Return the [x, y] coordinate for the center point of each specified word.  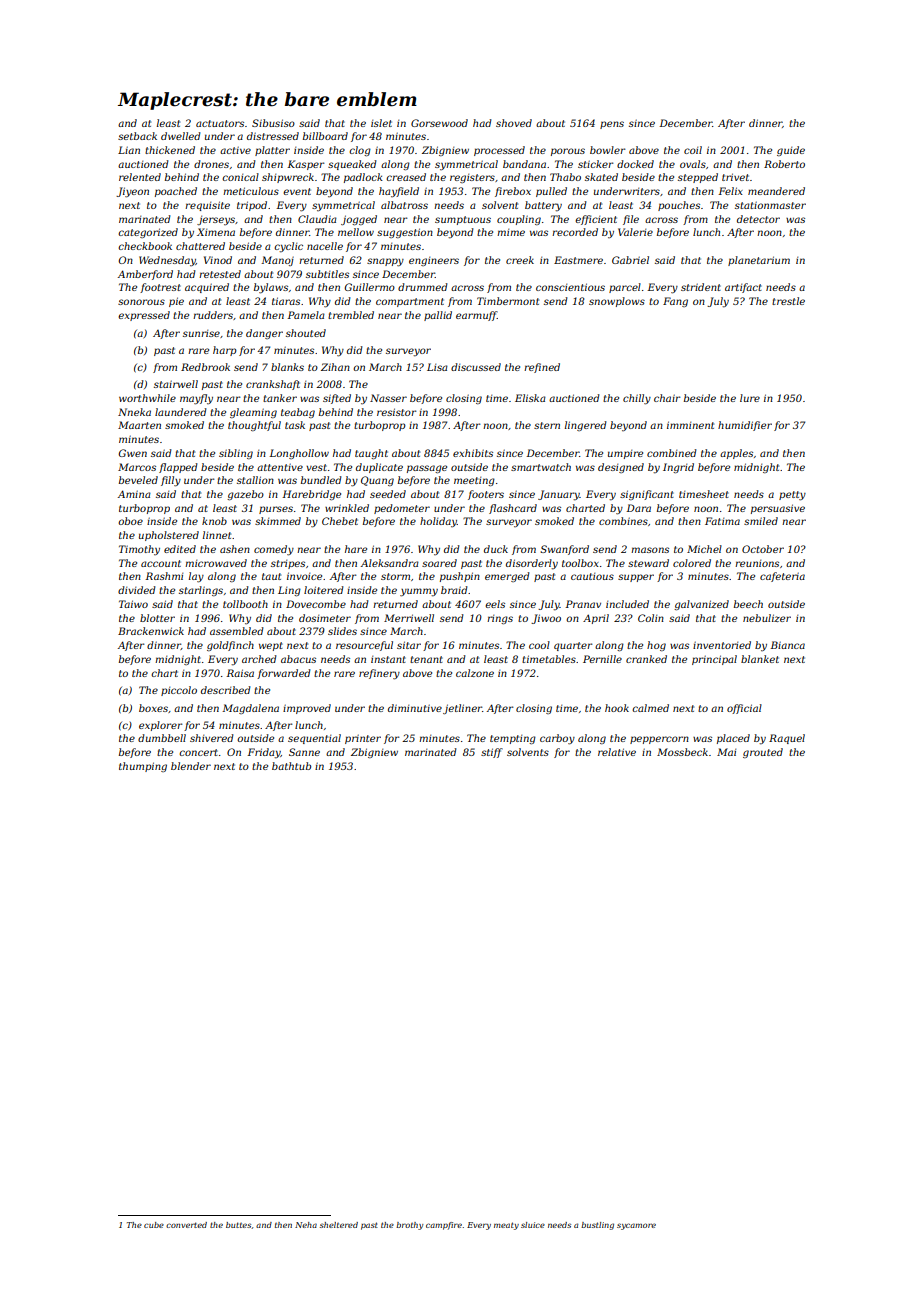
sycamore [636, 1226]
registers [472, 178]
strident [701, 287]
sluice [533, 1225]
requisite [207, 206]
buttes [238, 1225]
